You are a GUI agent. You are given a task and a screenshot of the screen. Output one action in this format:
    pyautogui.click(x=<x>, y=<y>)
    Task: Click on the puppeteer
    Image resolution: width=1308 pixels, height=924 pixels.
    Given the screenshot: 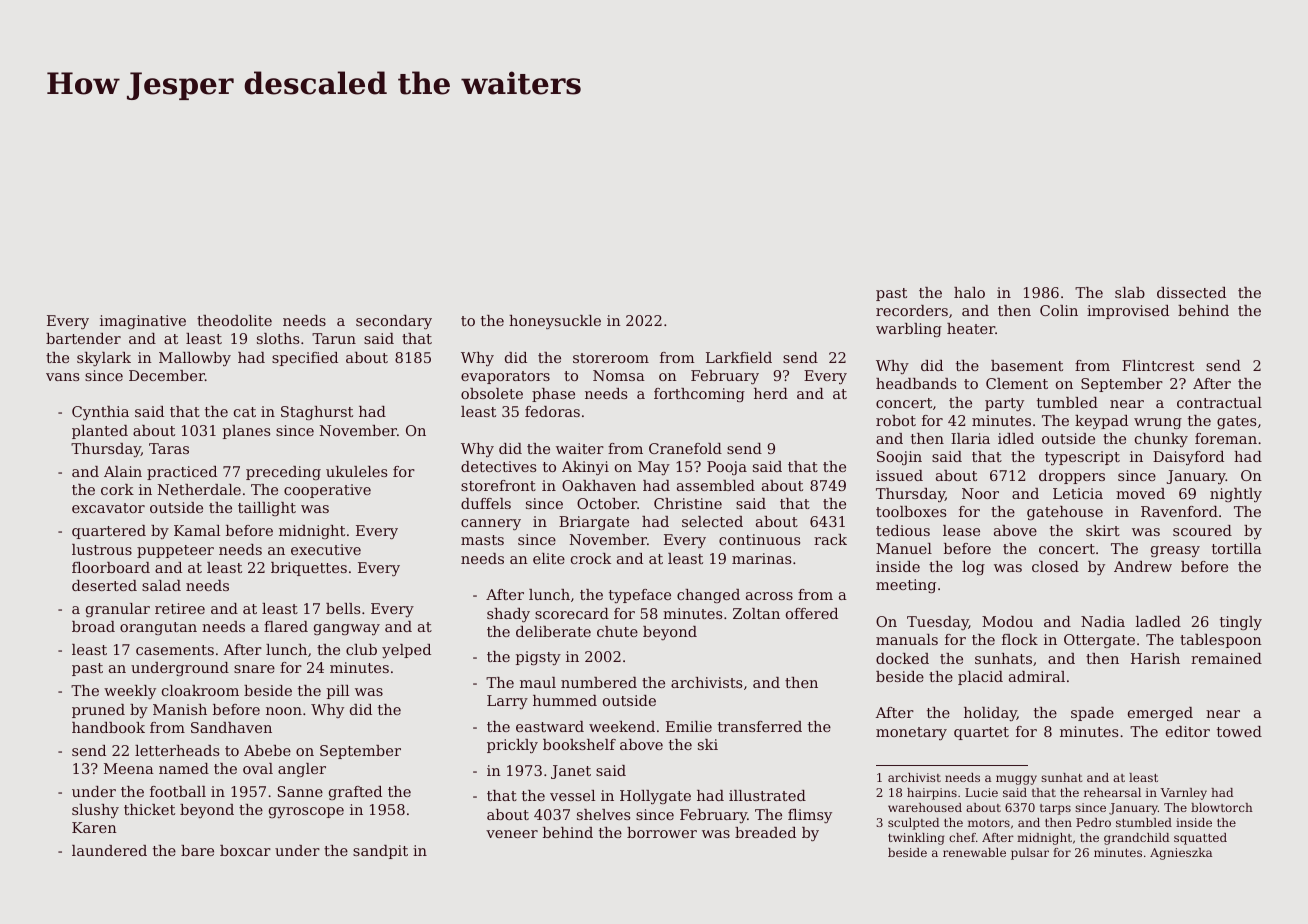 What is the action you would take?
    pyautogui.click(x=175, y=551)
